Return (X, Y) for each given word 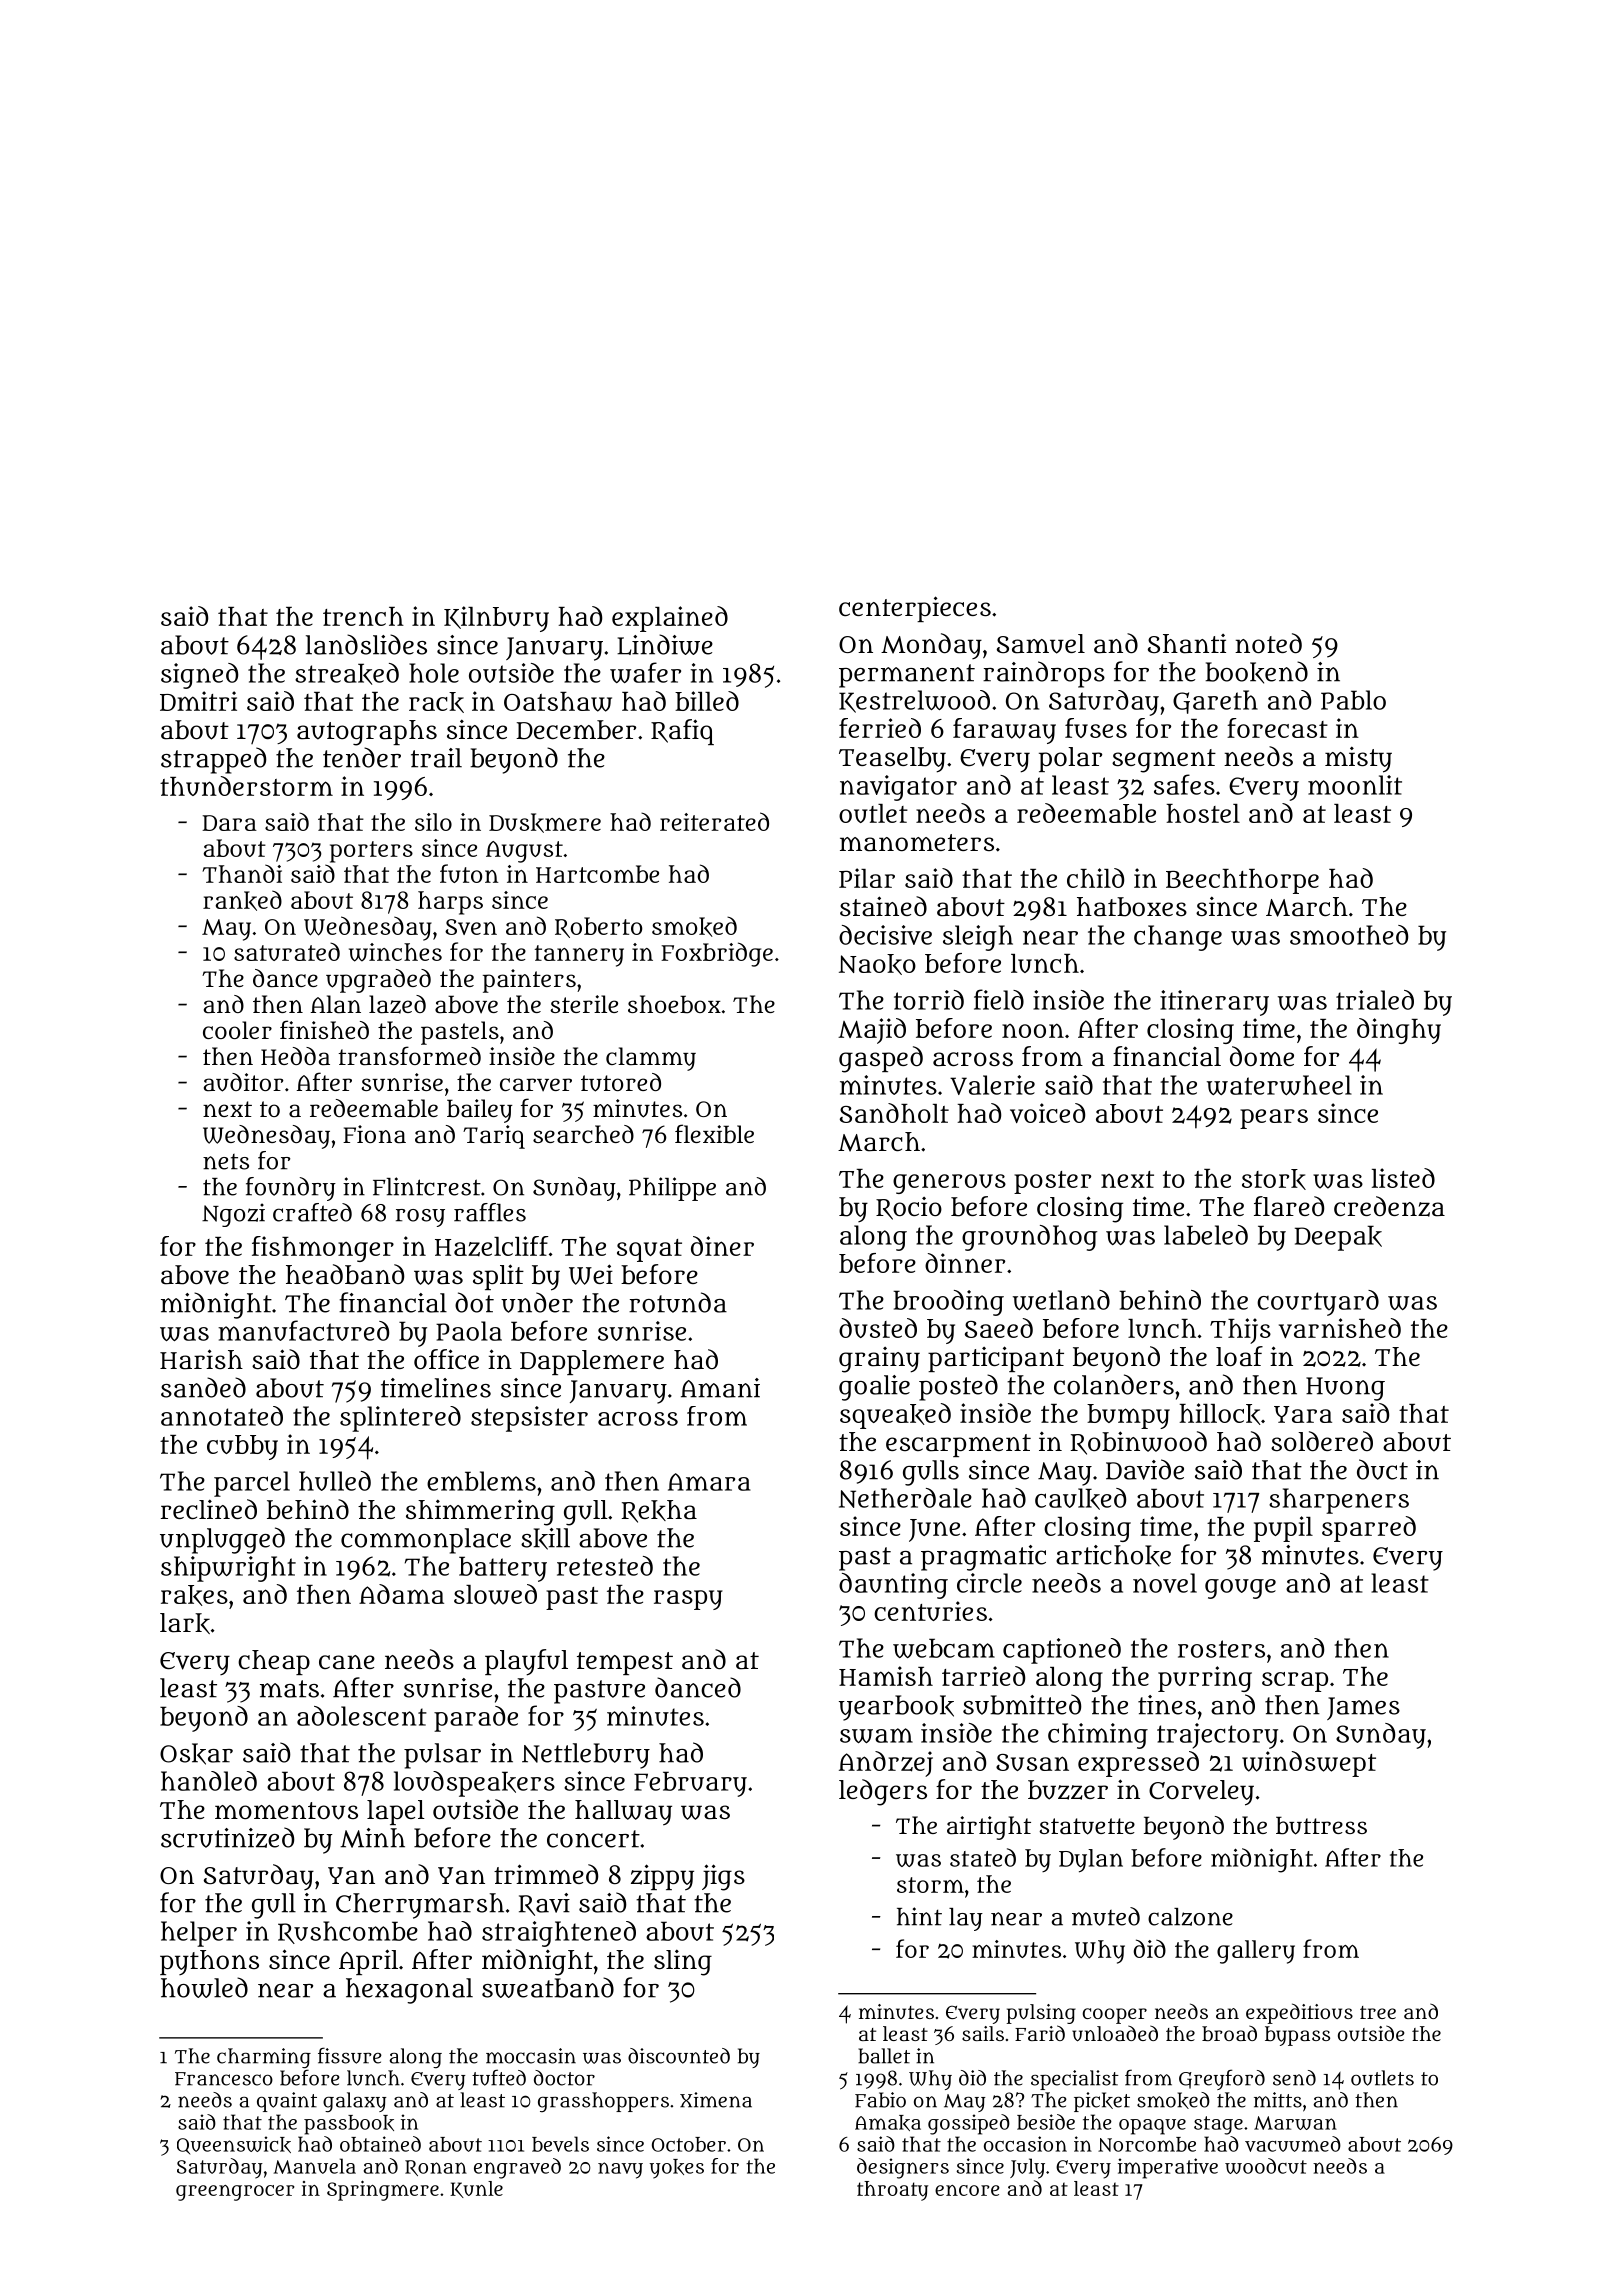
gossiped (969, 2124)
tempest (625, 1663)
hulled (335, 1481)
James (1363, 1708)
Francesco (224, 2079)
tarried (983, 1676)
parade (476, 1719)
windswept (1309, 1764)
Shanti (1187, 644)
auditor (244, 1082)
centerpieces (915, 609)
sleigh (978, 938)
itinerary (1214, 1003)
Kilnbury (496, 619)
